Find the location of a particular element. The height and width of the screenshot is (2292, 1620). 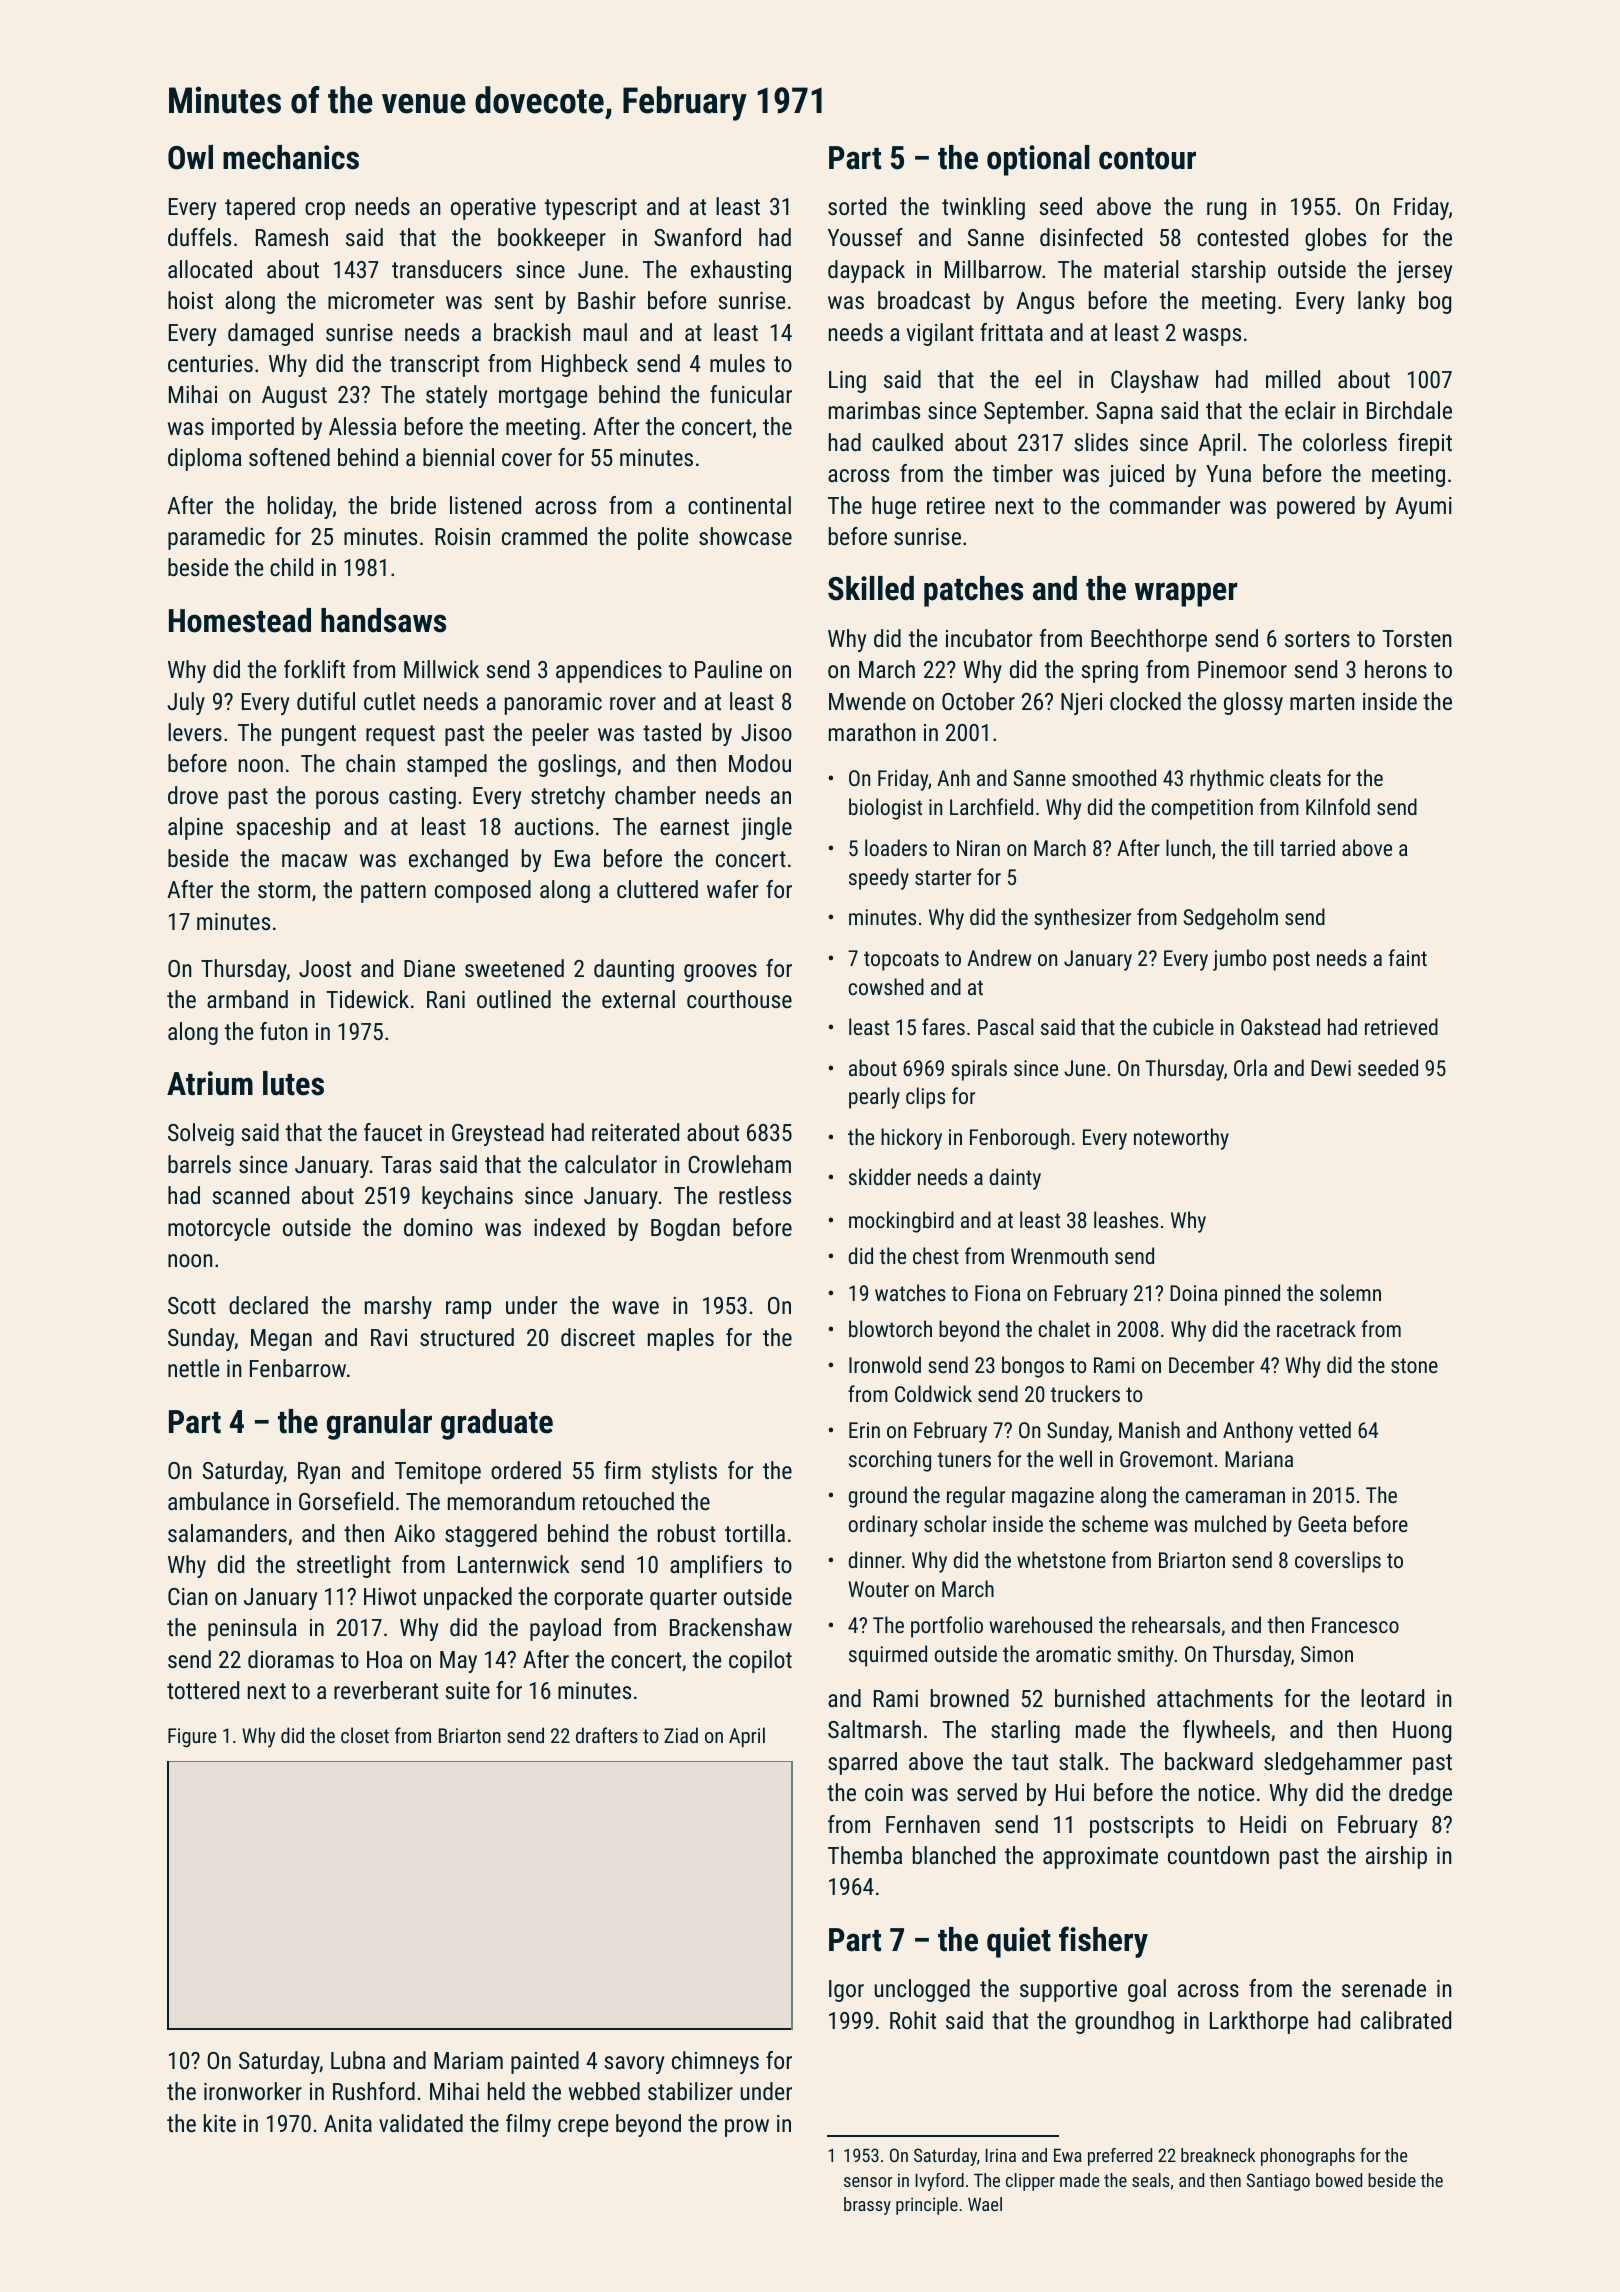

blowtorch is located at coordinates (890, 1328).
